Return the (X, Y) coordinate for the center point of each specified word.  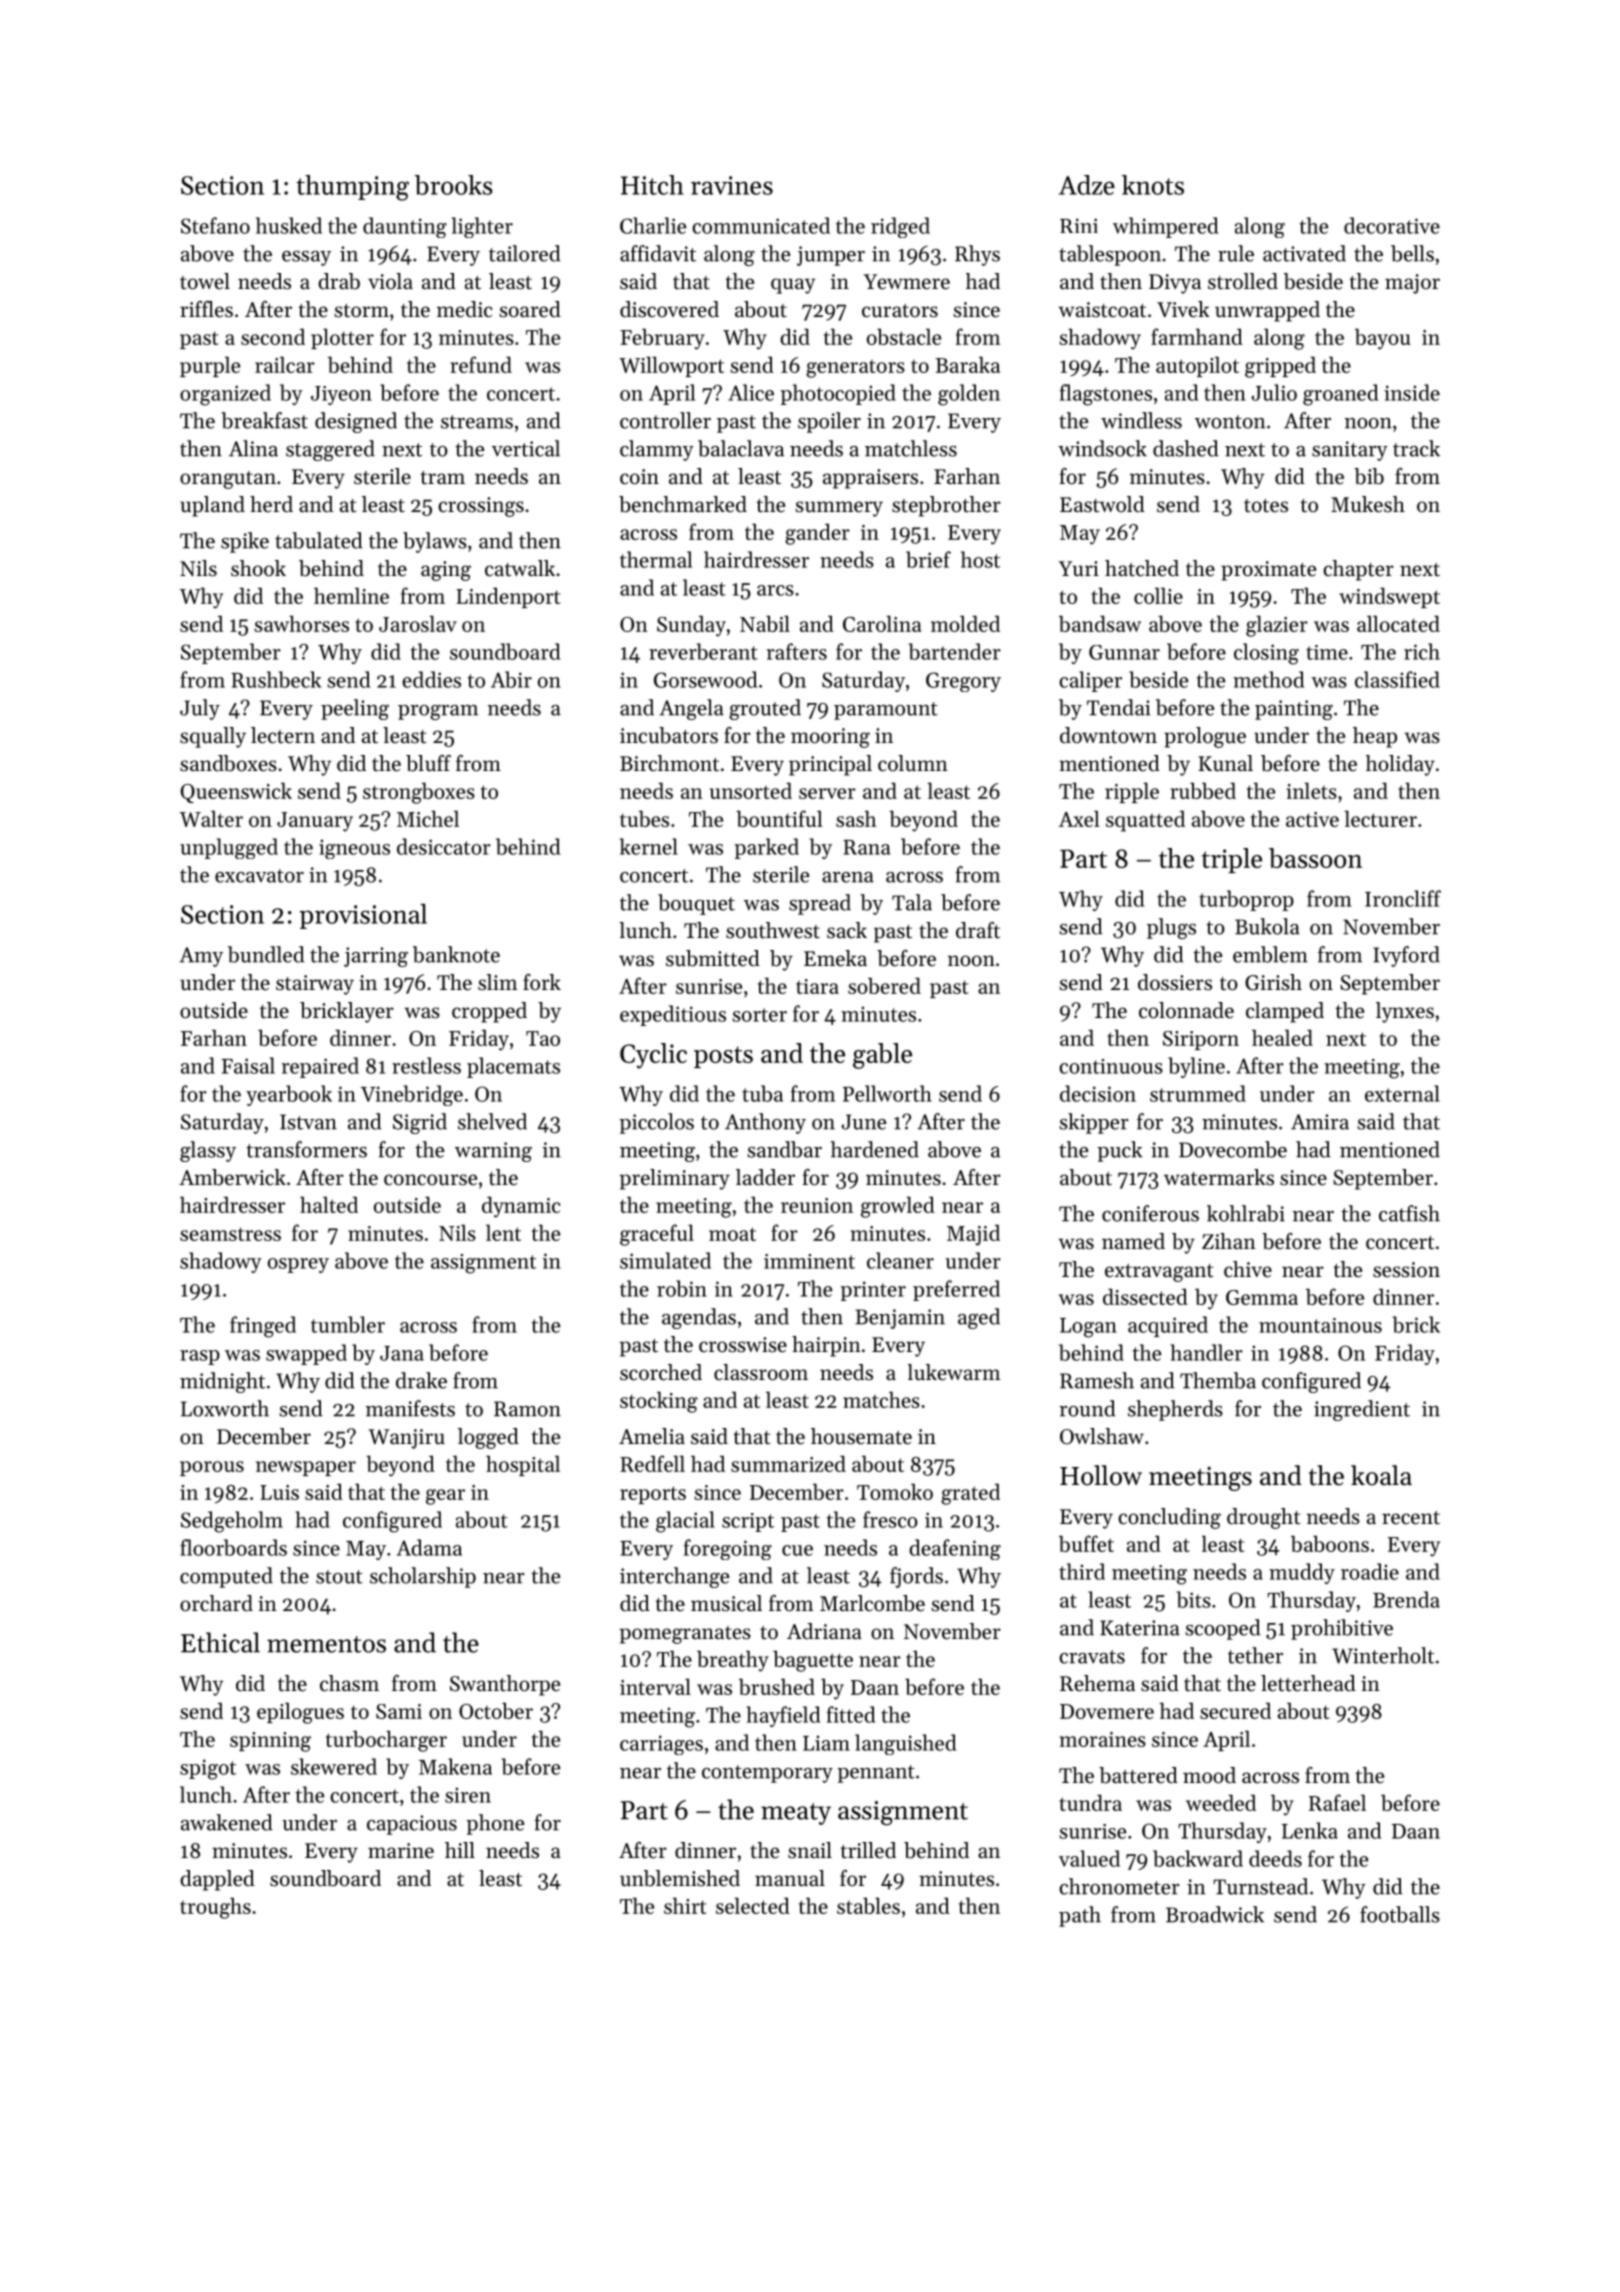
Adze (1087, 185)
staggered (330, 450)
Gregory (963, 682)
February (662, 339)
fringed (263, 1327)
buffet (1086, 1543)
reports (653, 1495)
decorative (1392, 225)
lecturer (1380, 818)
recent (1411, 1518)
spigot (208, 1769)
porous (212, 1468)
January (315, 822)
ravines (732, 185)
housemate (861, 1436)
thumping (352, 188)
